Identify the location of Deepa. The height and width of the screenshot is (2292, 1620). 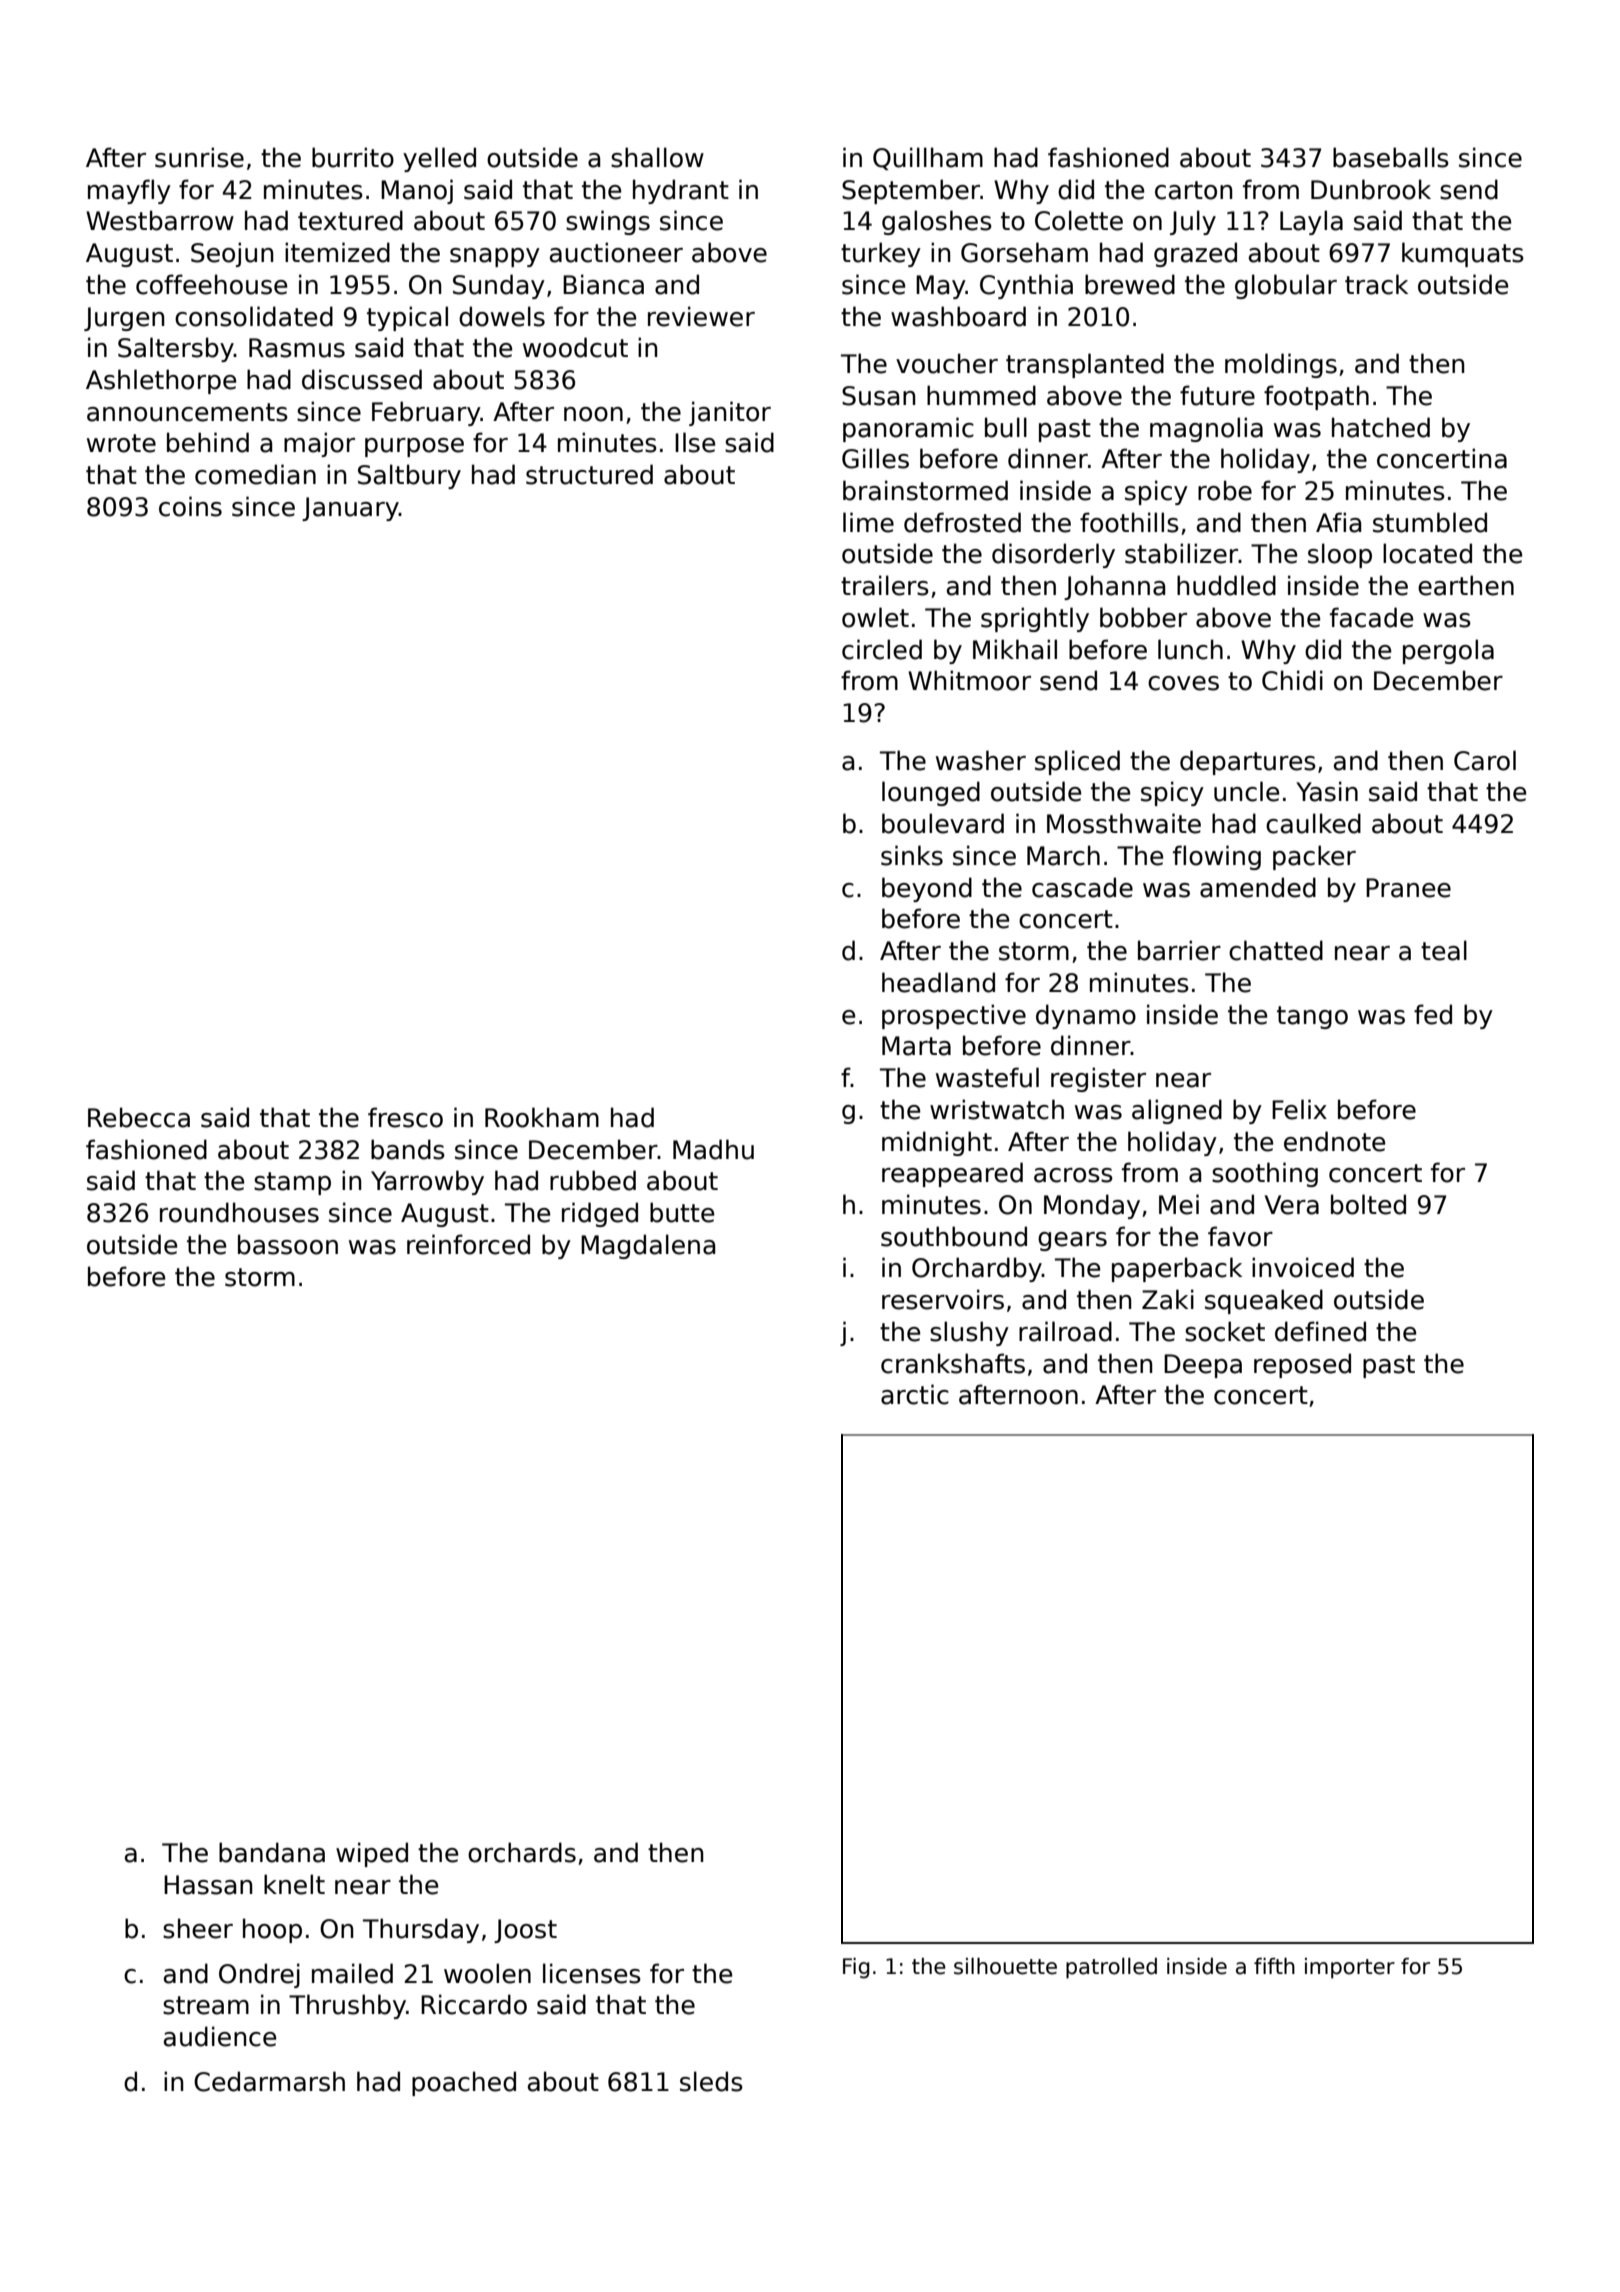
(1203, 1366).
